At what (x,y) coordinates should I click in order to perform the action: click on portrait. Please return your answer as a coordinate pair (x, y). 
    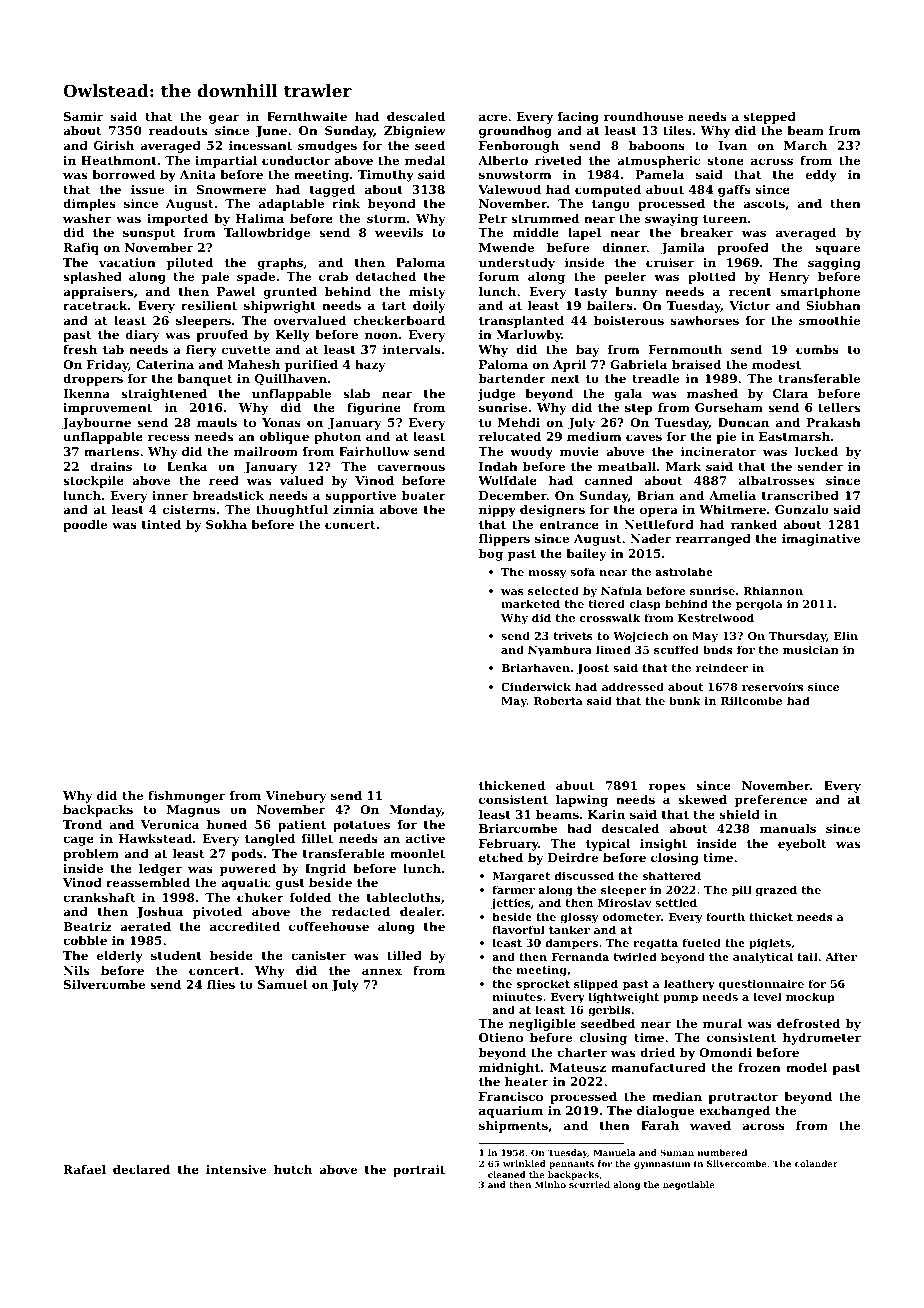
    Looking at the image, I should click on (419, 1171).
